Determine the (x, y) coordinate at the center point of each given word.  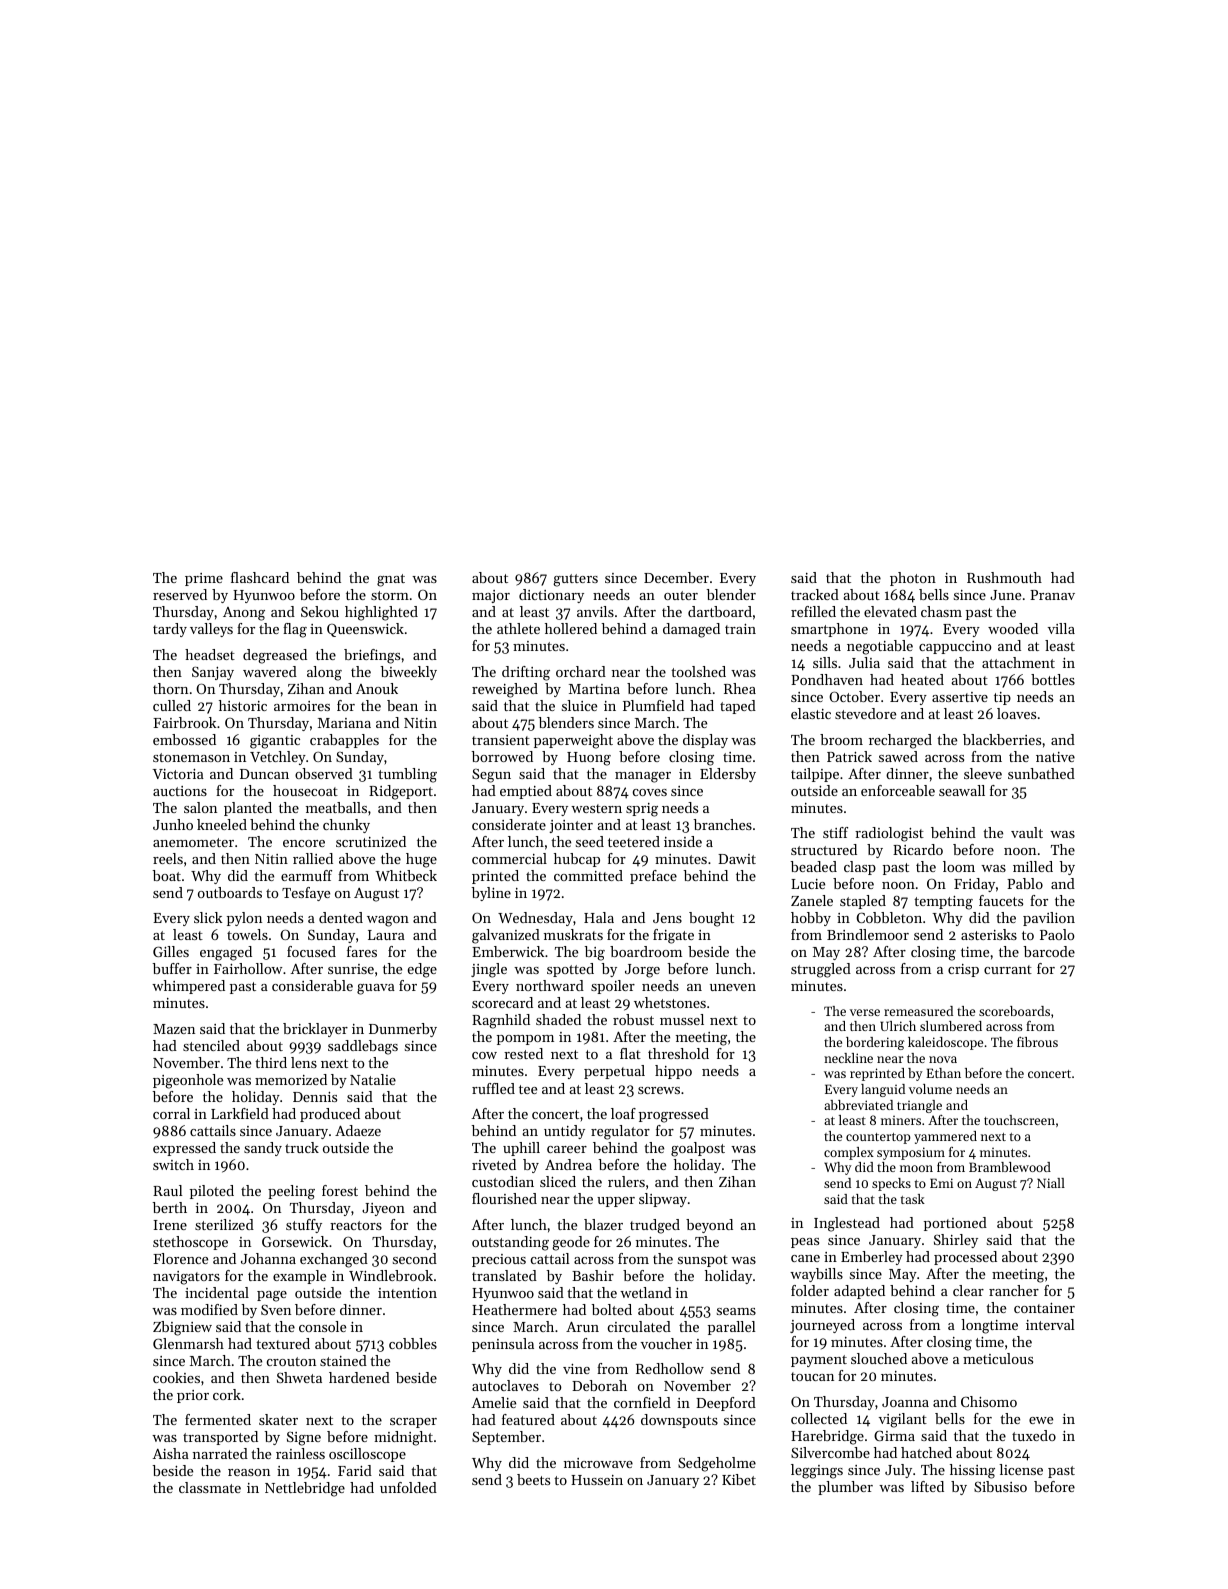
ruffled (493, 1088)
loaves (1016, 713)
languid (883, 1090)
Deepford (726, 1404)
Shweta (299, 1377)
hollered (571, 628)
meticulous (998, 1358)
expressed (184, 1149)
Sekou (320, 611)
